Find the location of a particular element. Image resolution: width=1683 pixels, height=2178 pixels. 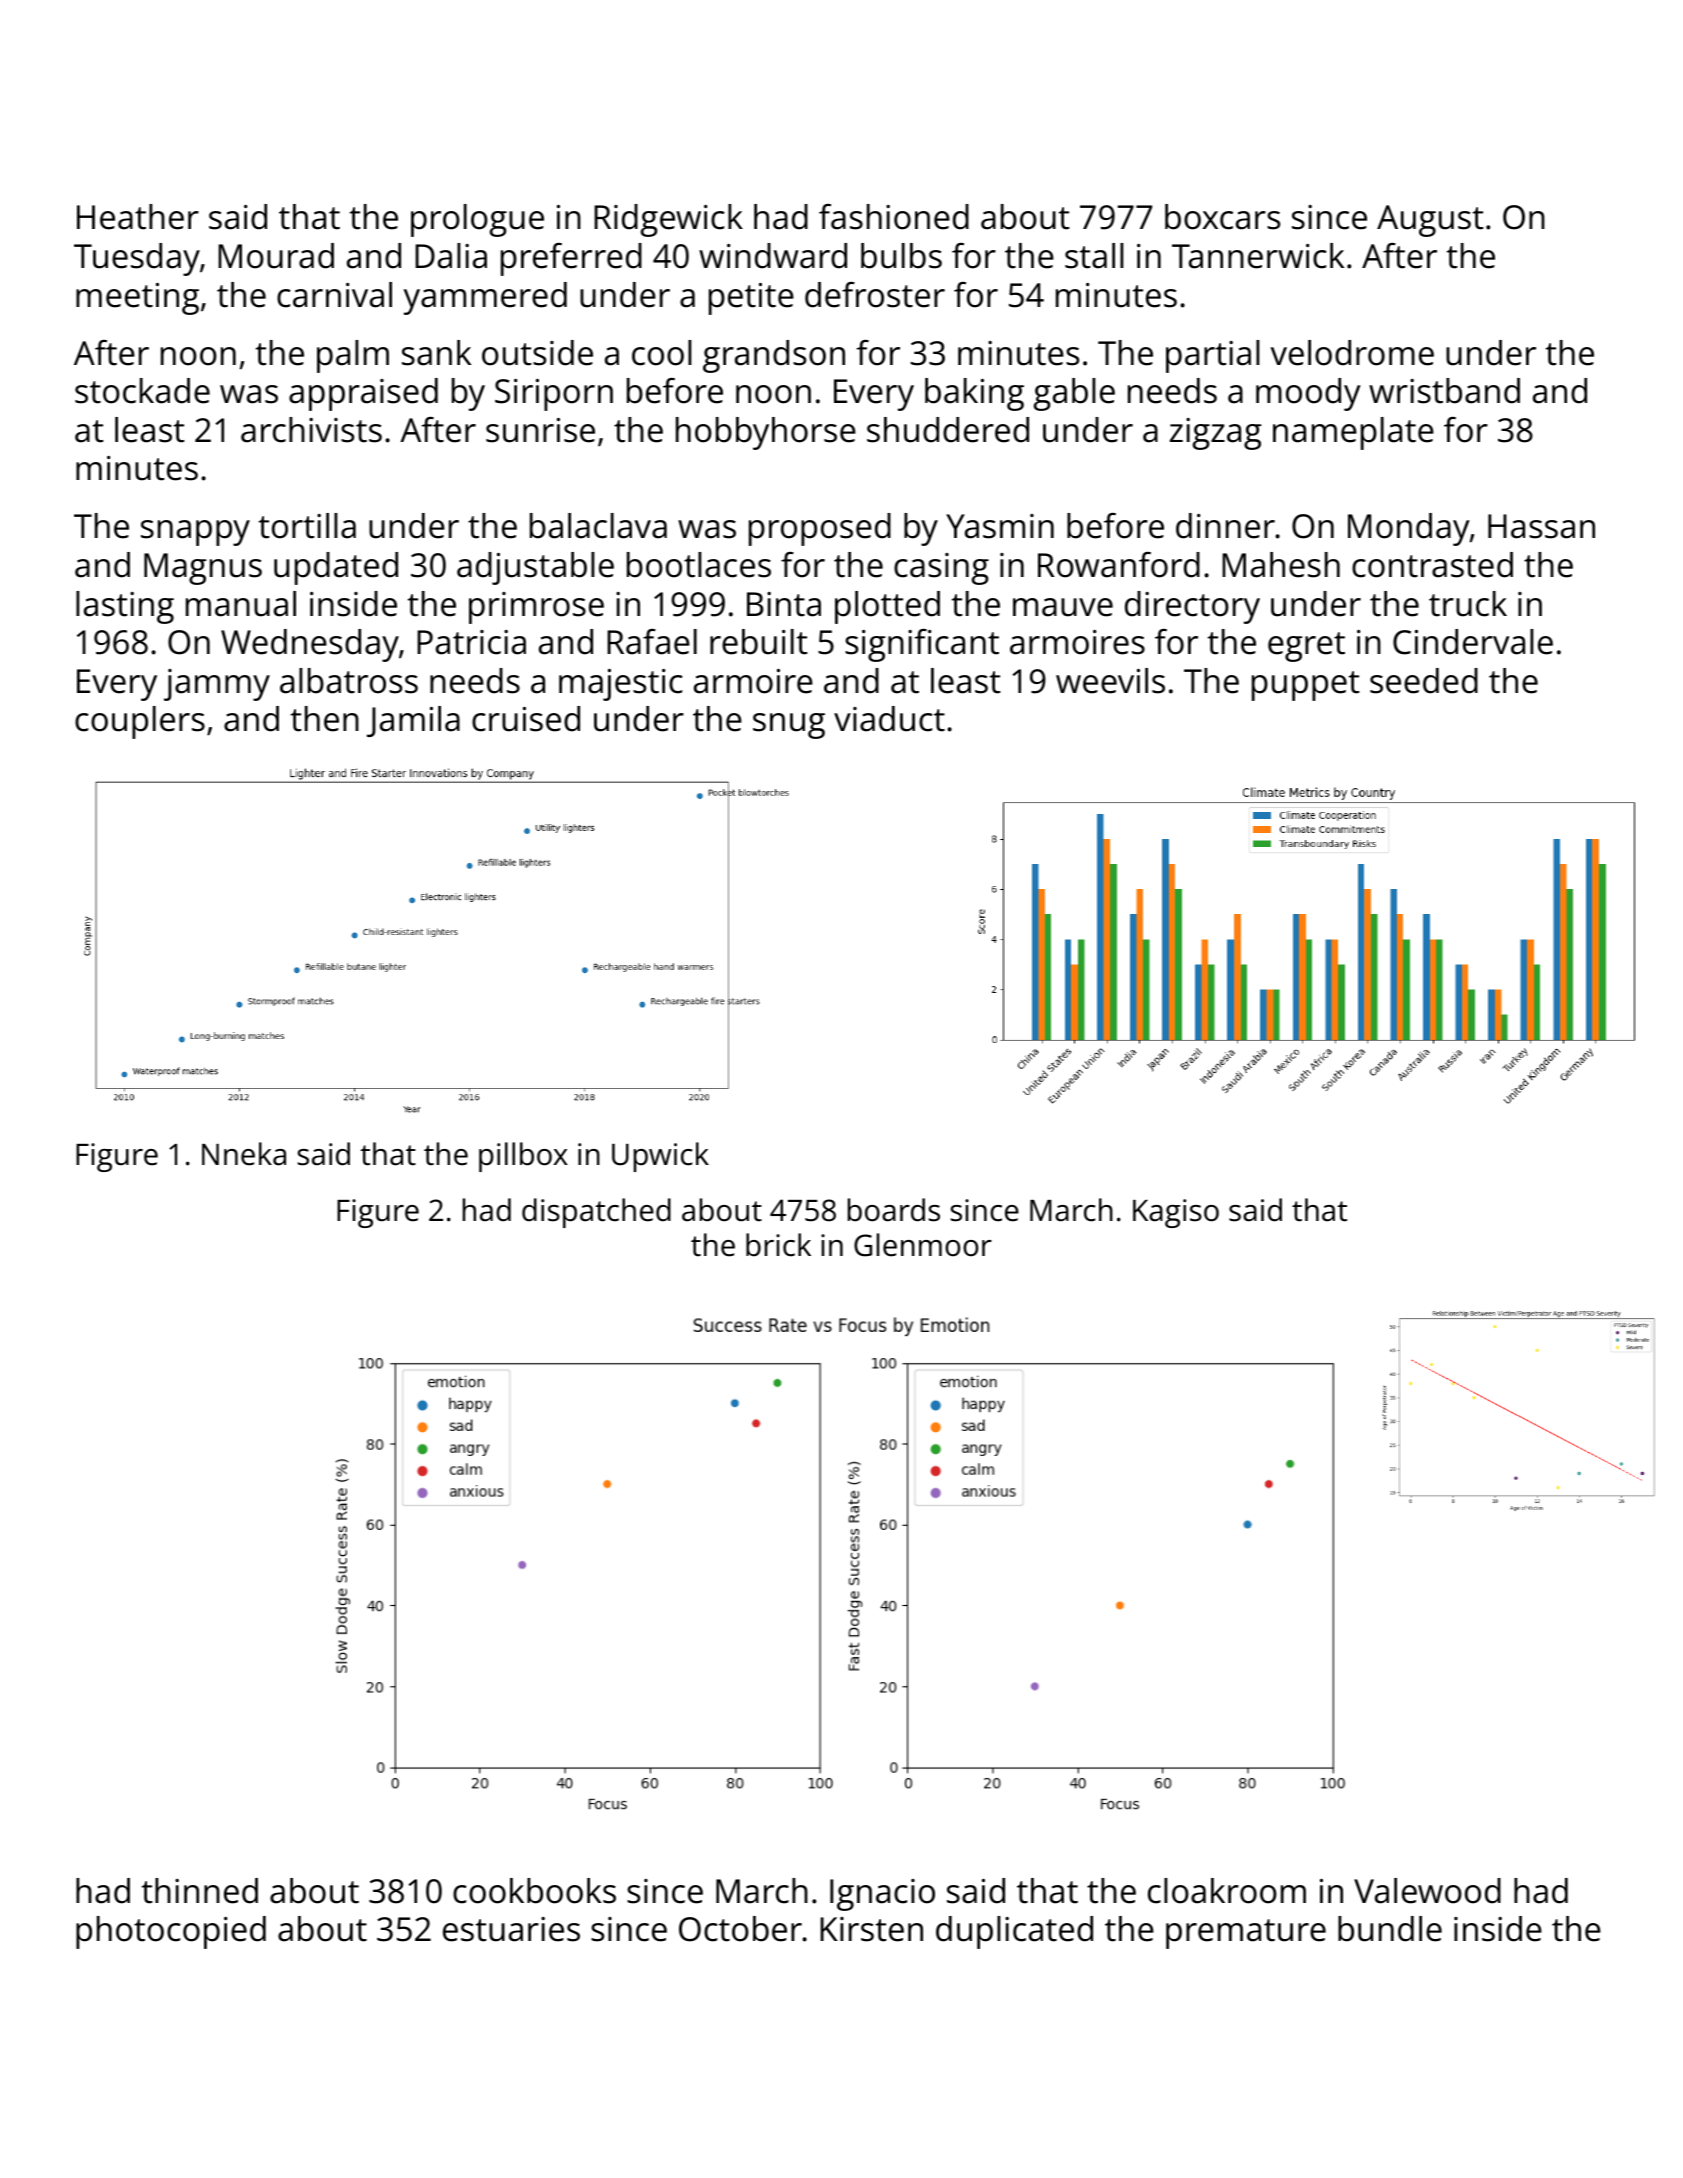

stockade is located at coordinates (142, 391).
